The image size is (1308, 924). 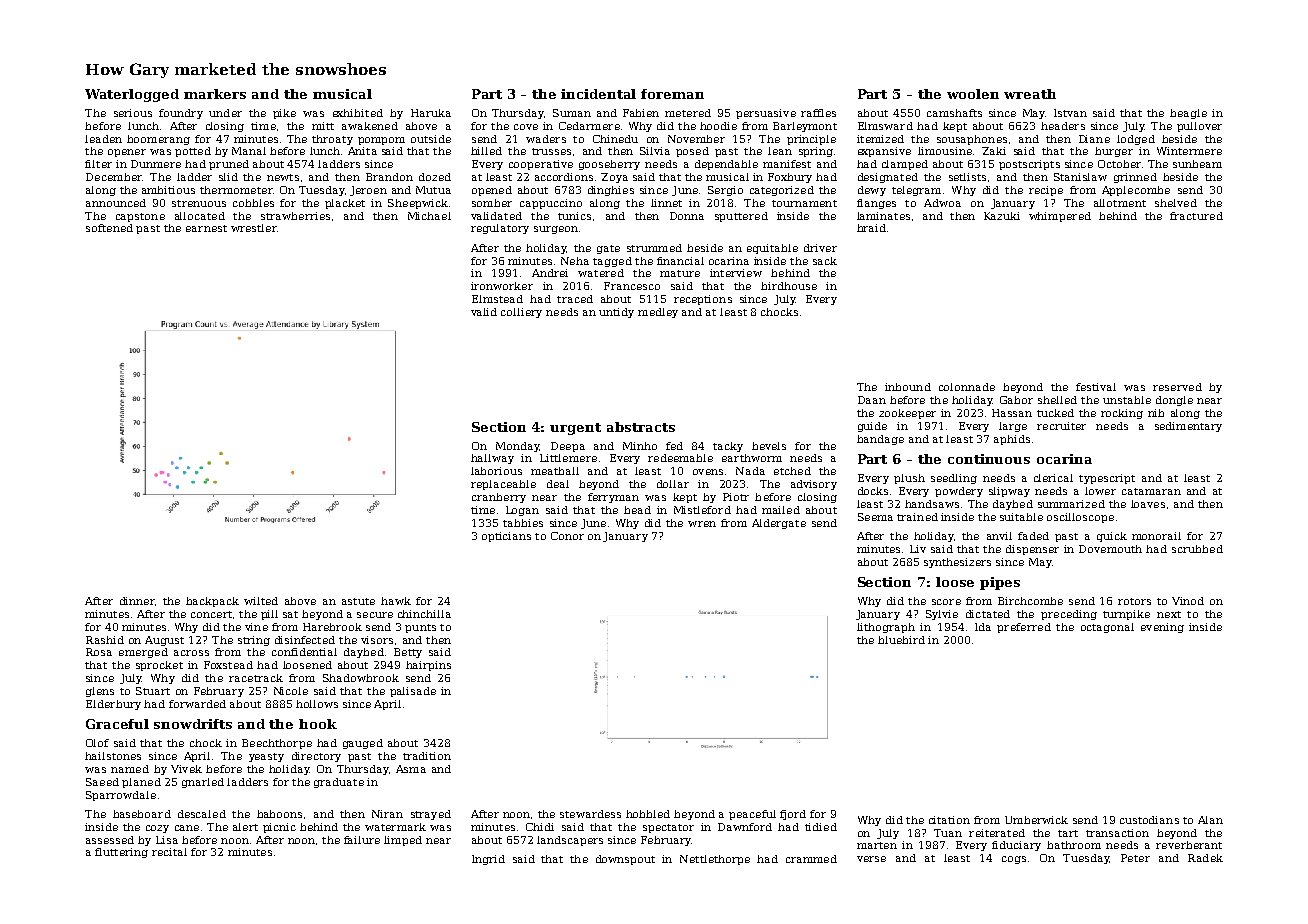 What do you see at coordinates (121, 796) in the document?
I see `Sparrowdale` at bounding box center [121, 796].
